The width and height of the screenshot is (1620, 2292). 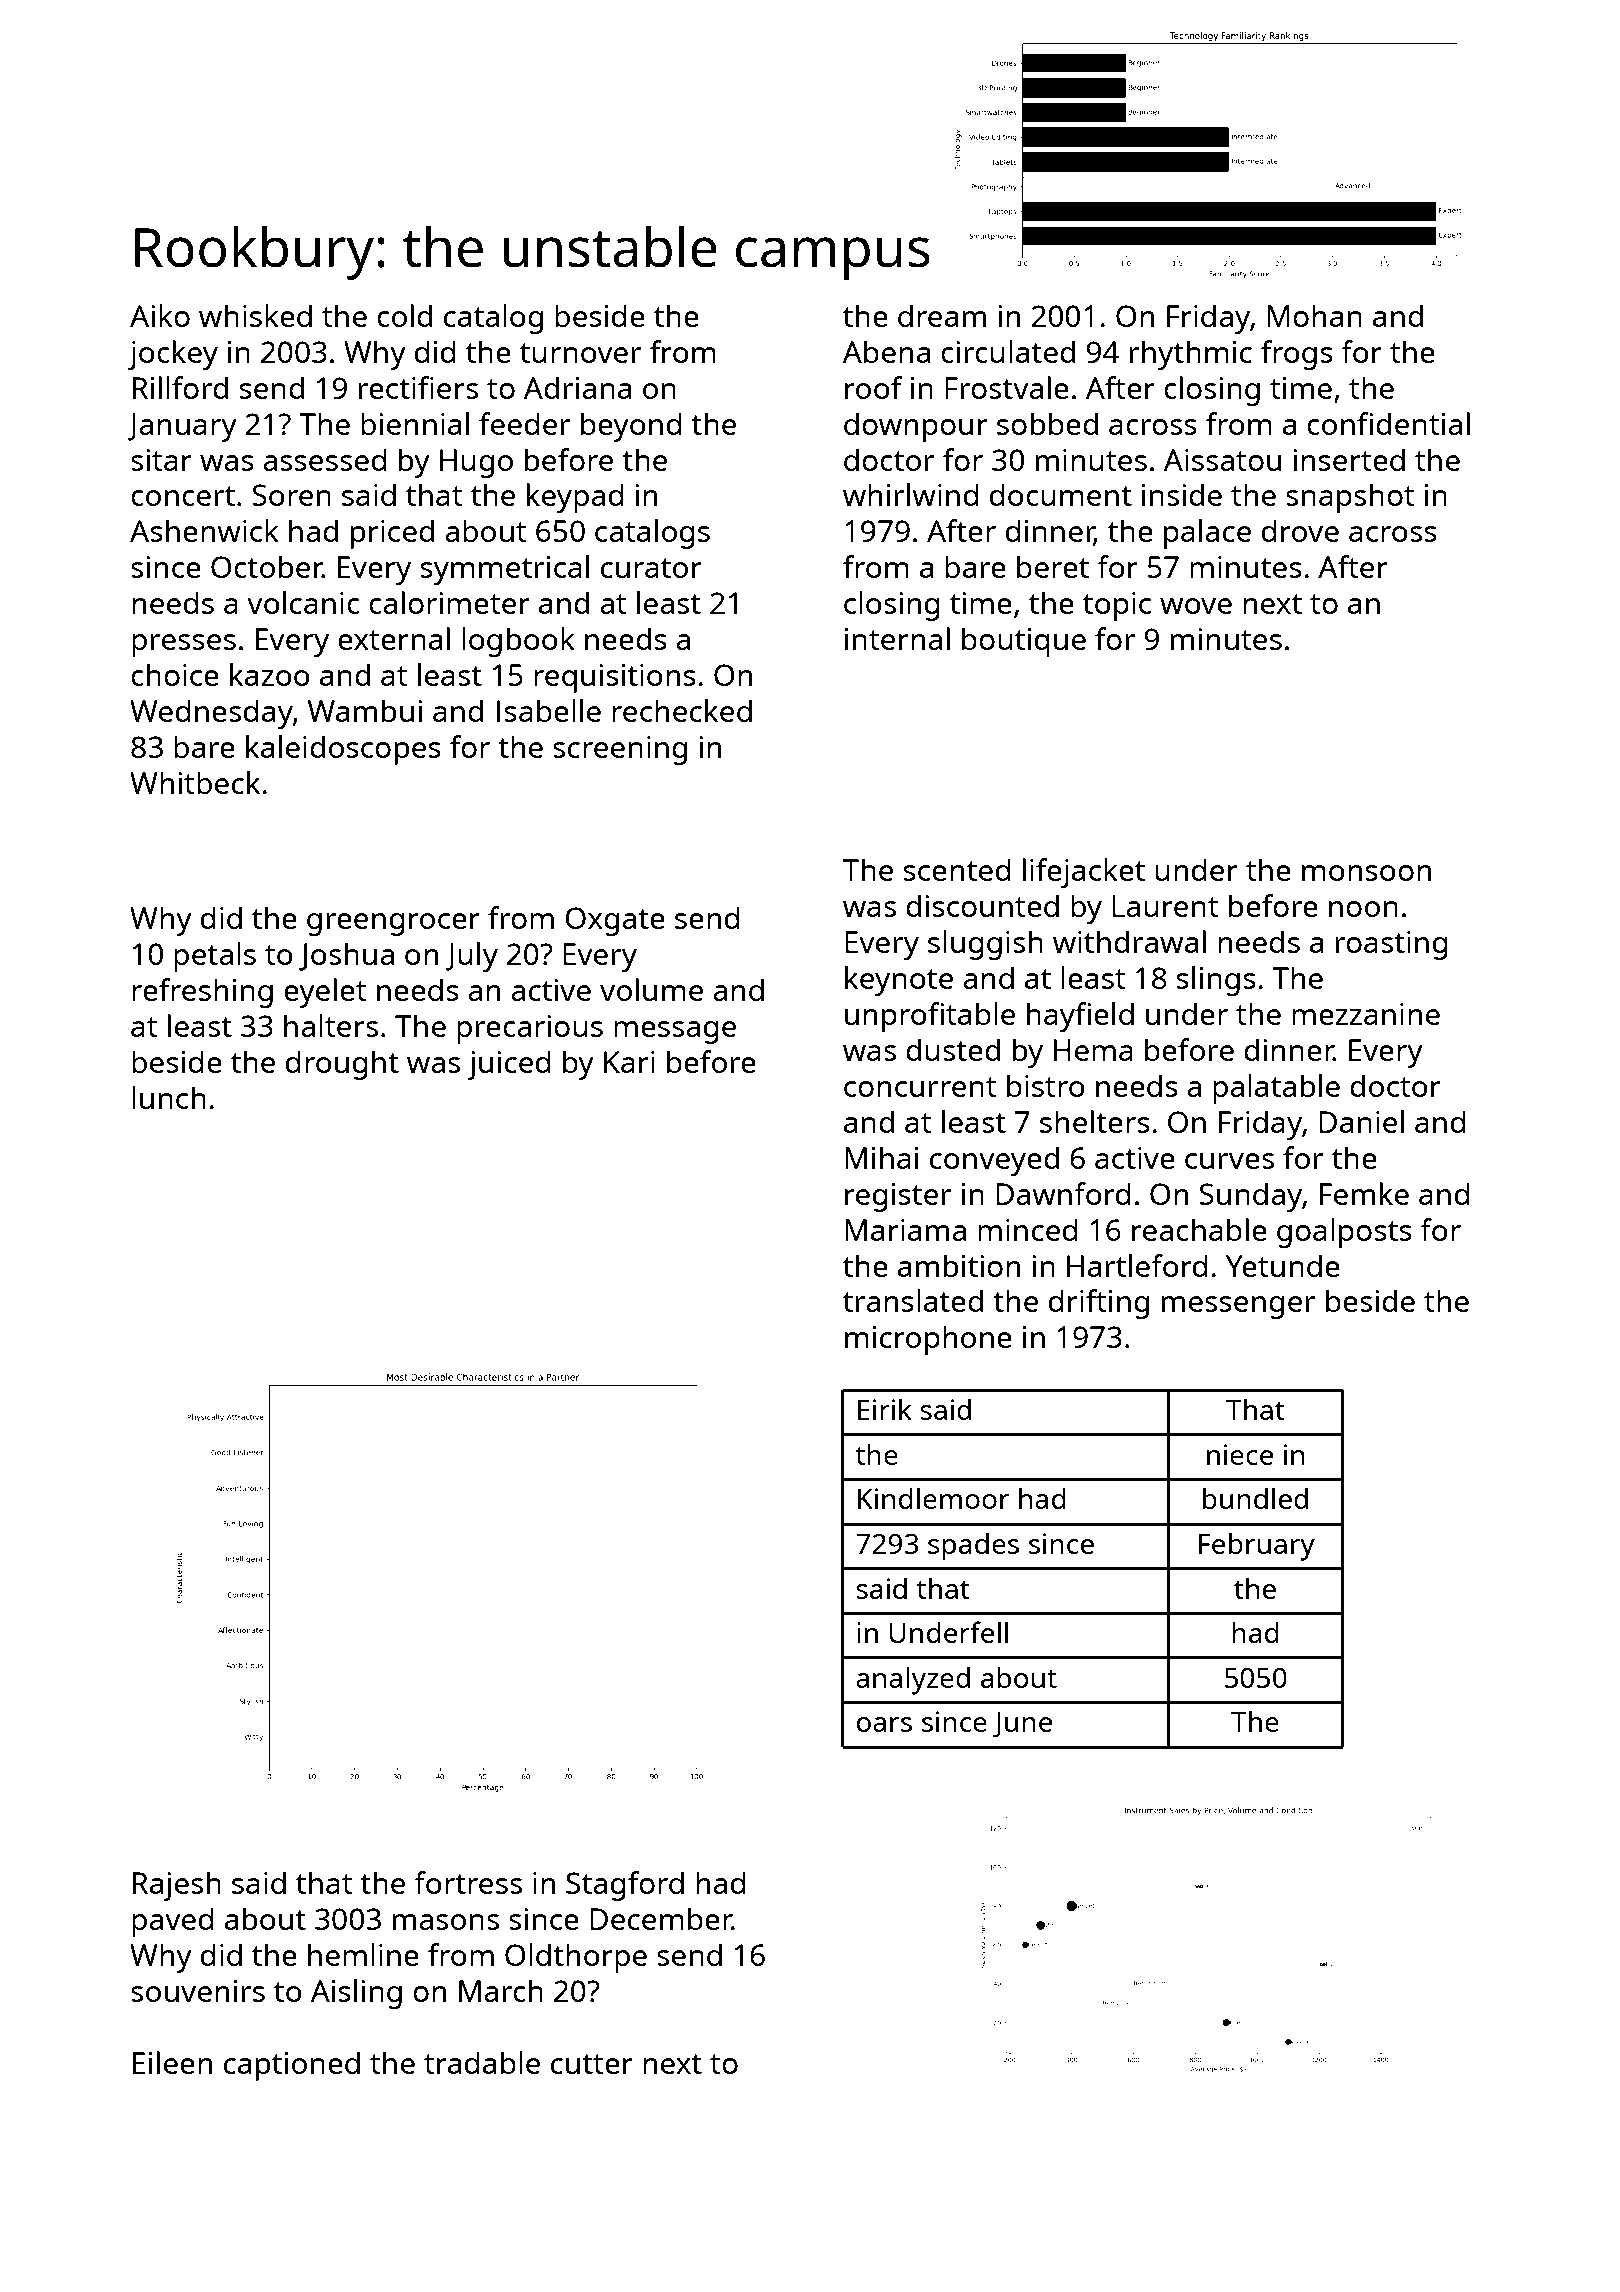 I want to click on dream, so click(x=942, y=315).
